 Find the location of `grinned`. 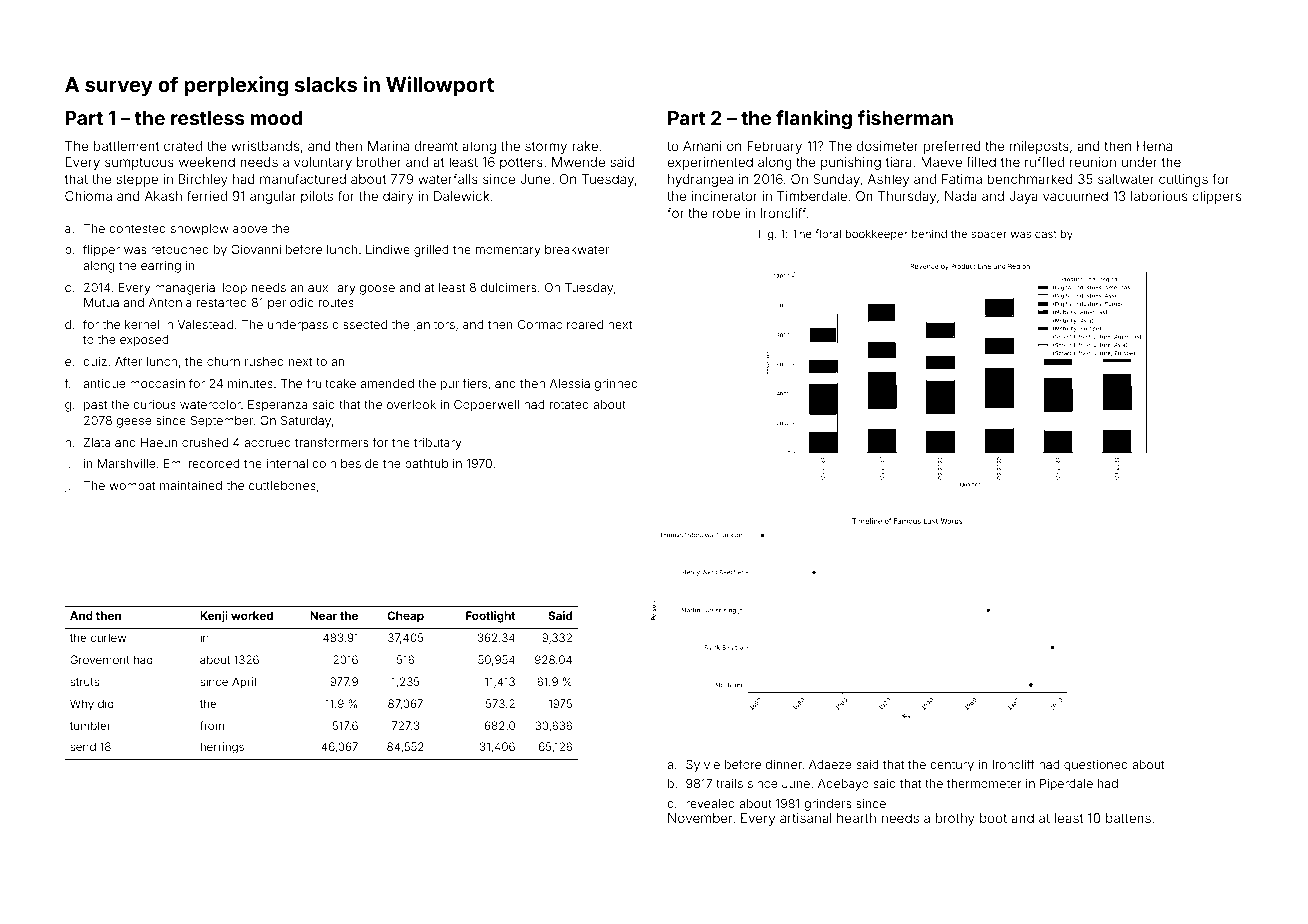

grinned is located at coordinates (616, 385).
